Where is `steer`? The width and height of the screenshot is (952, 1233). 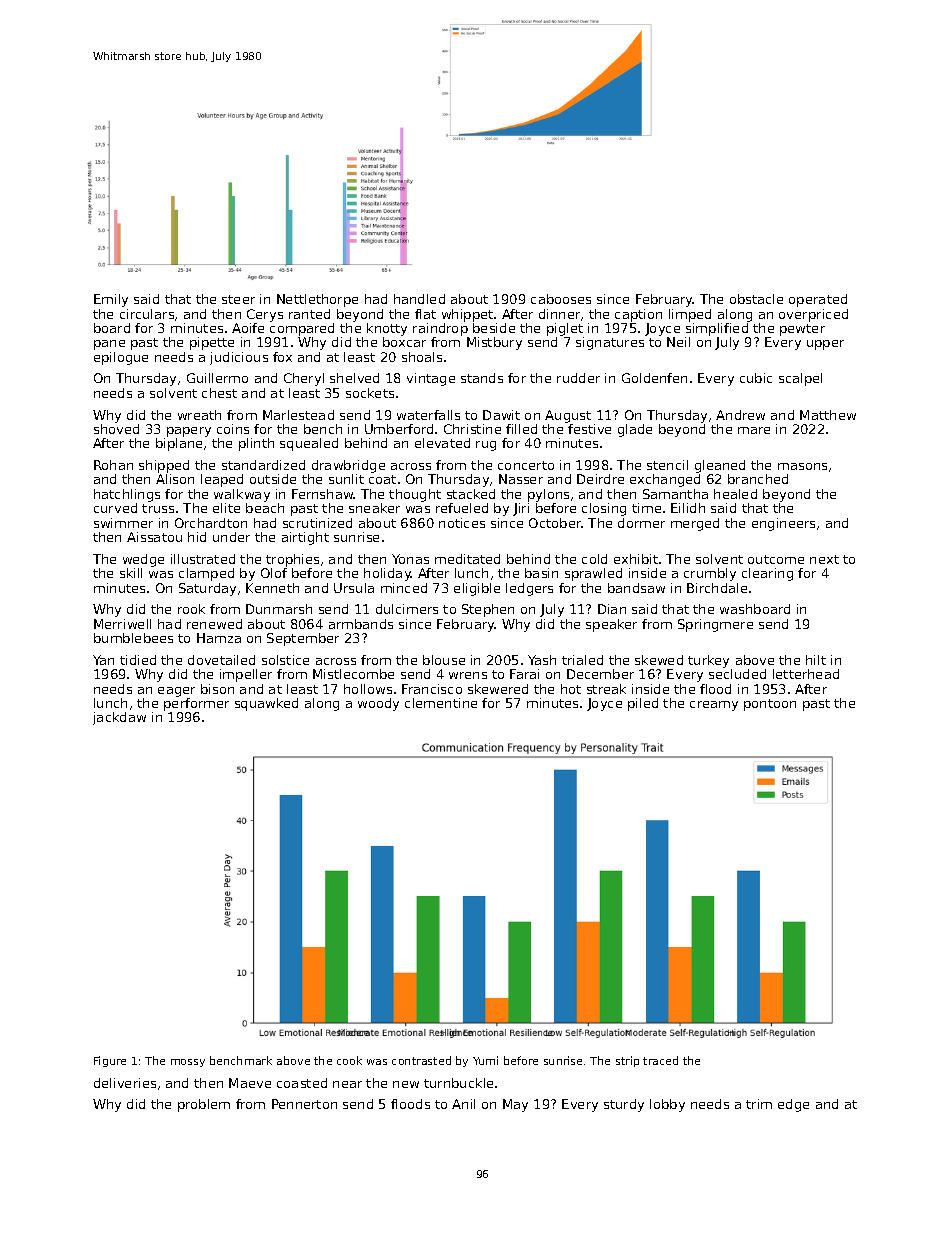
steer is located at coordinates (238, 299).
